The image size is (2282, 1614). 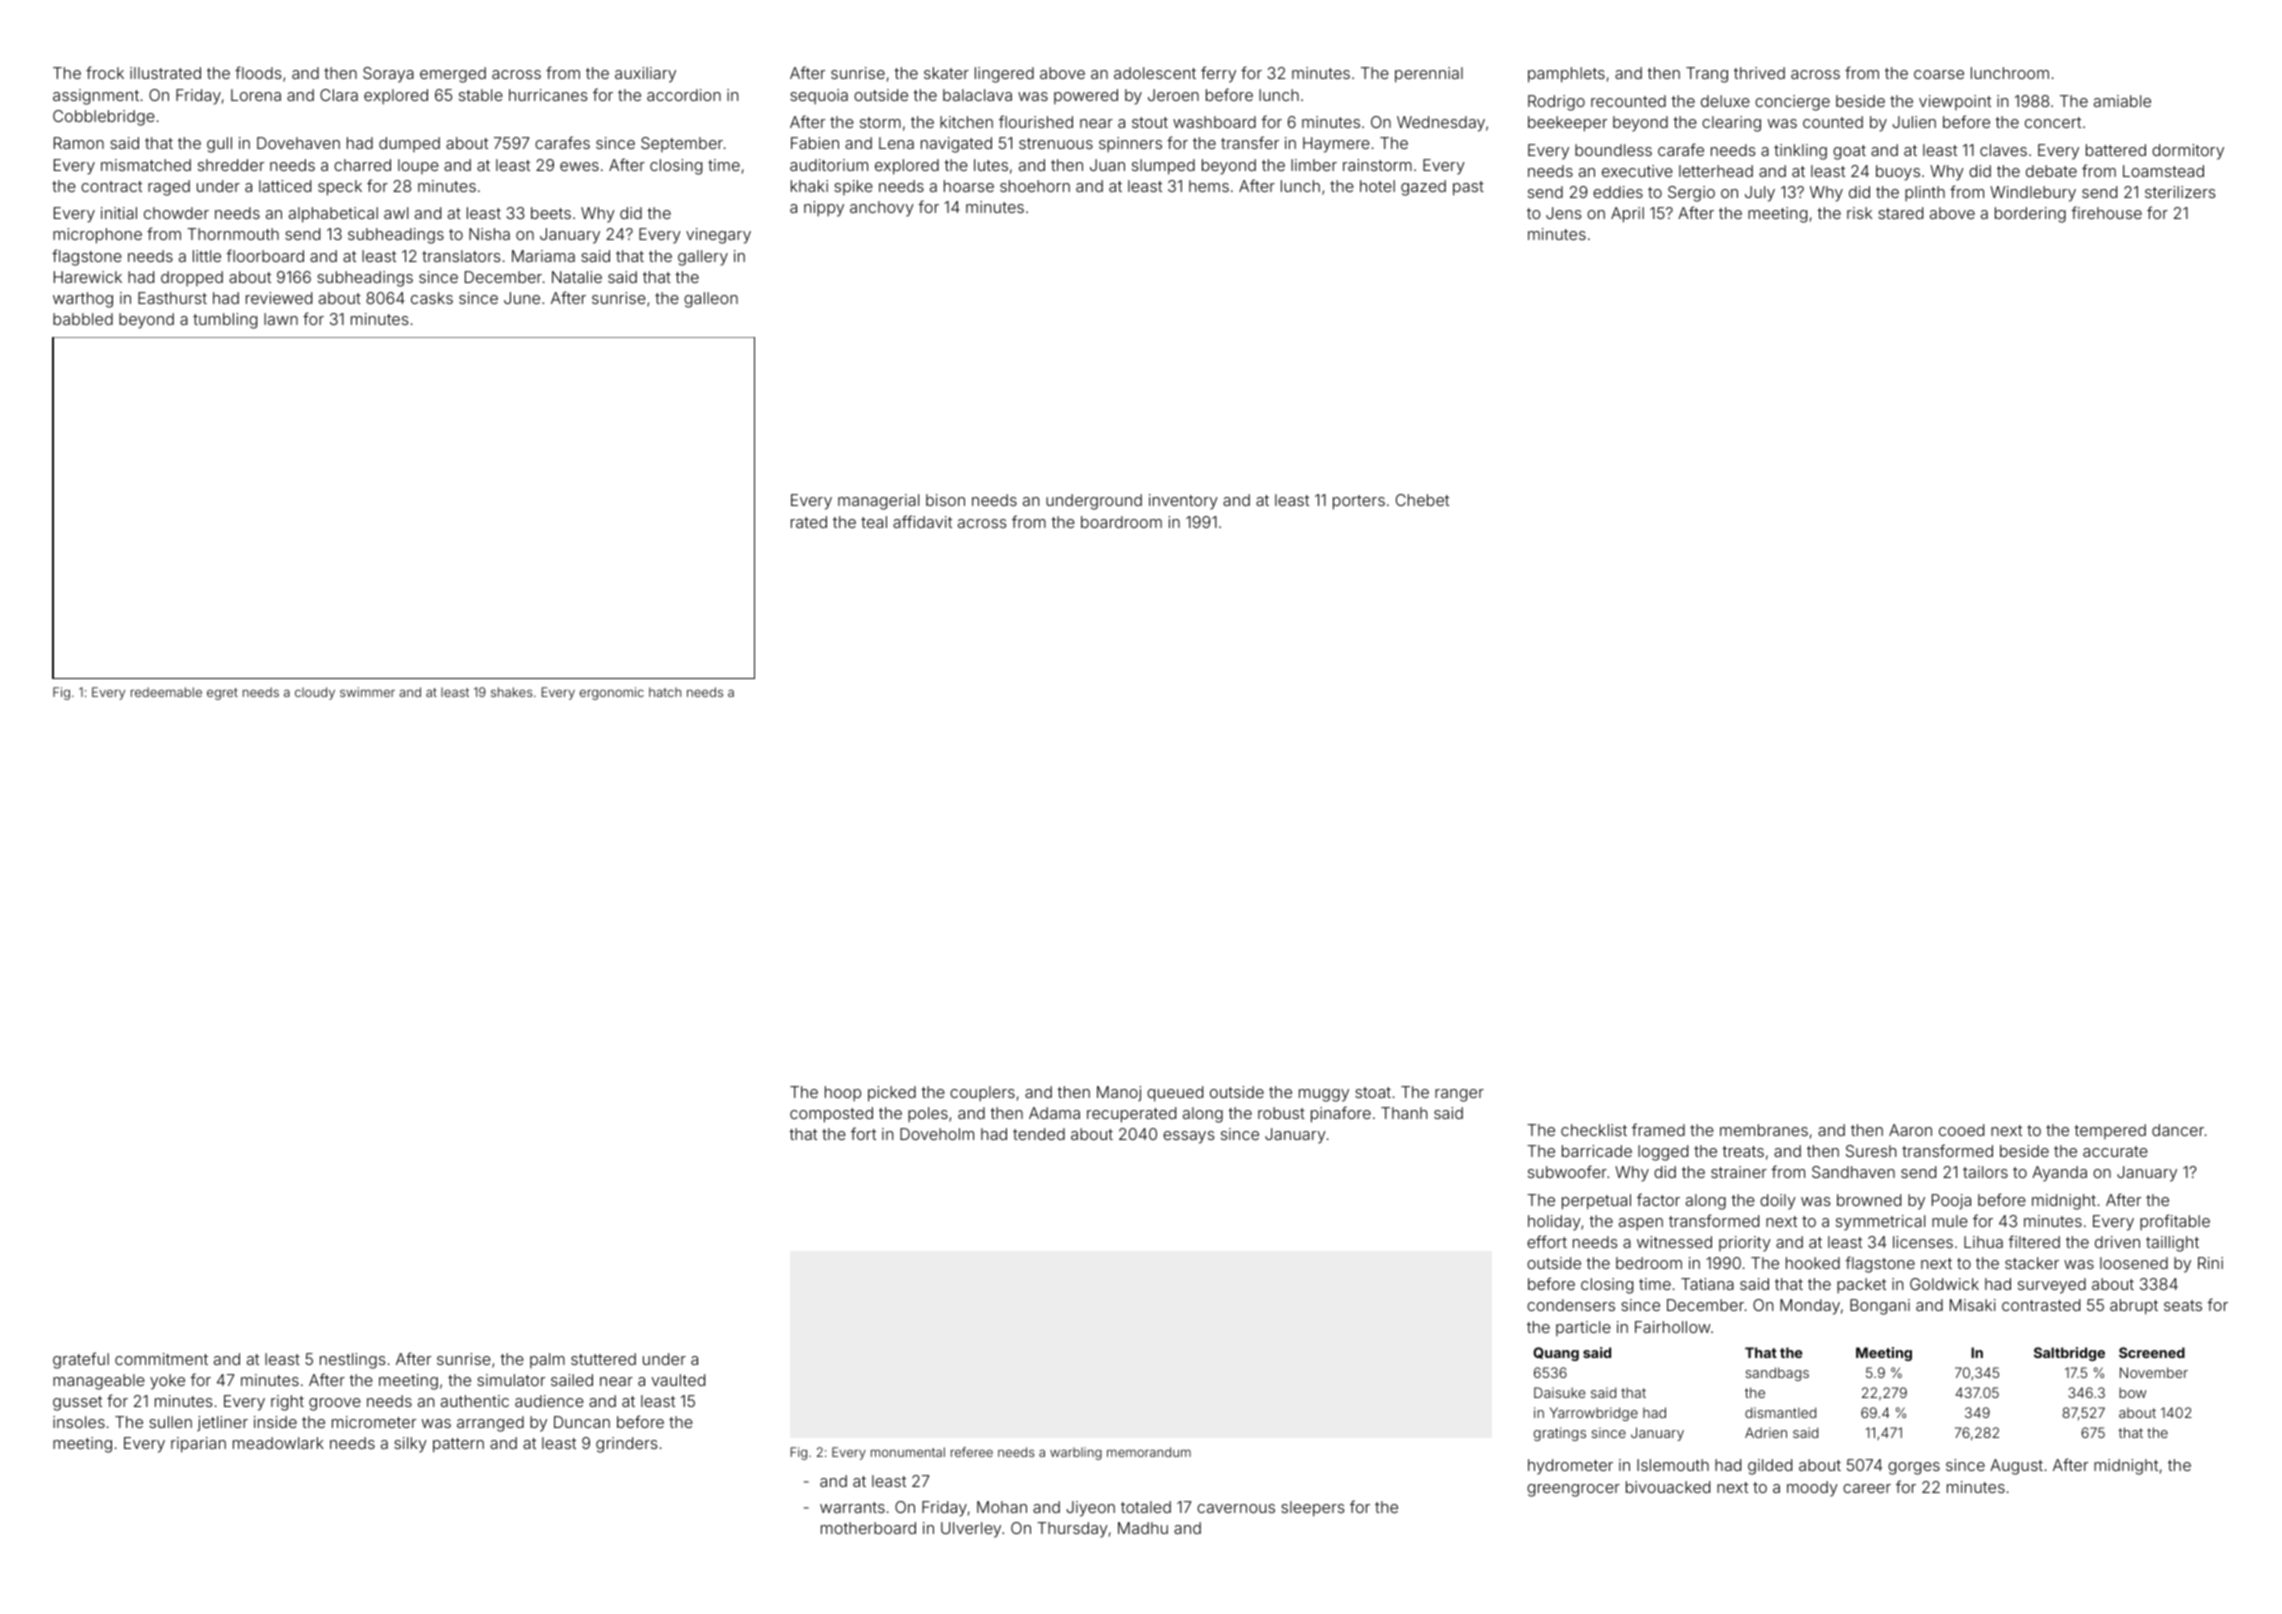 I want to click on porters, so click(x=1359, y=502).
